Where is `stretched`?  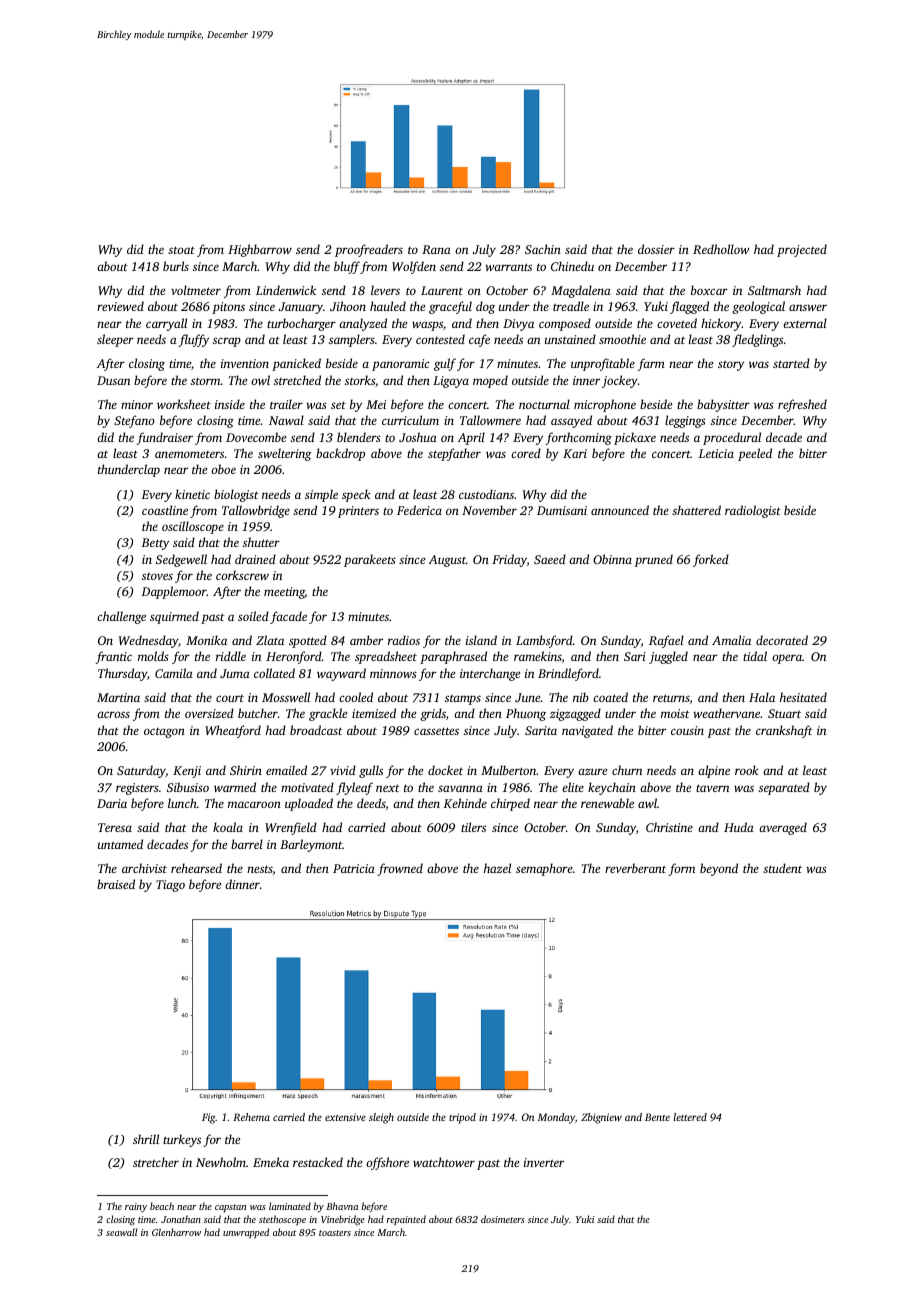 stretched is located at coordinates (297, 380).
